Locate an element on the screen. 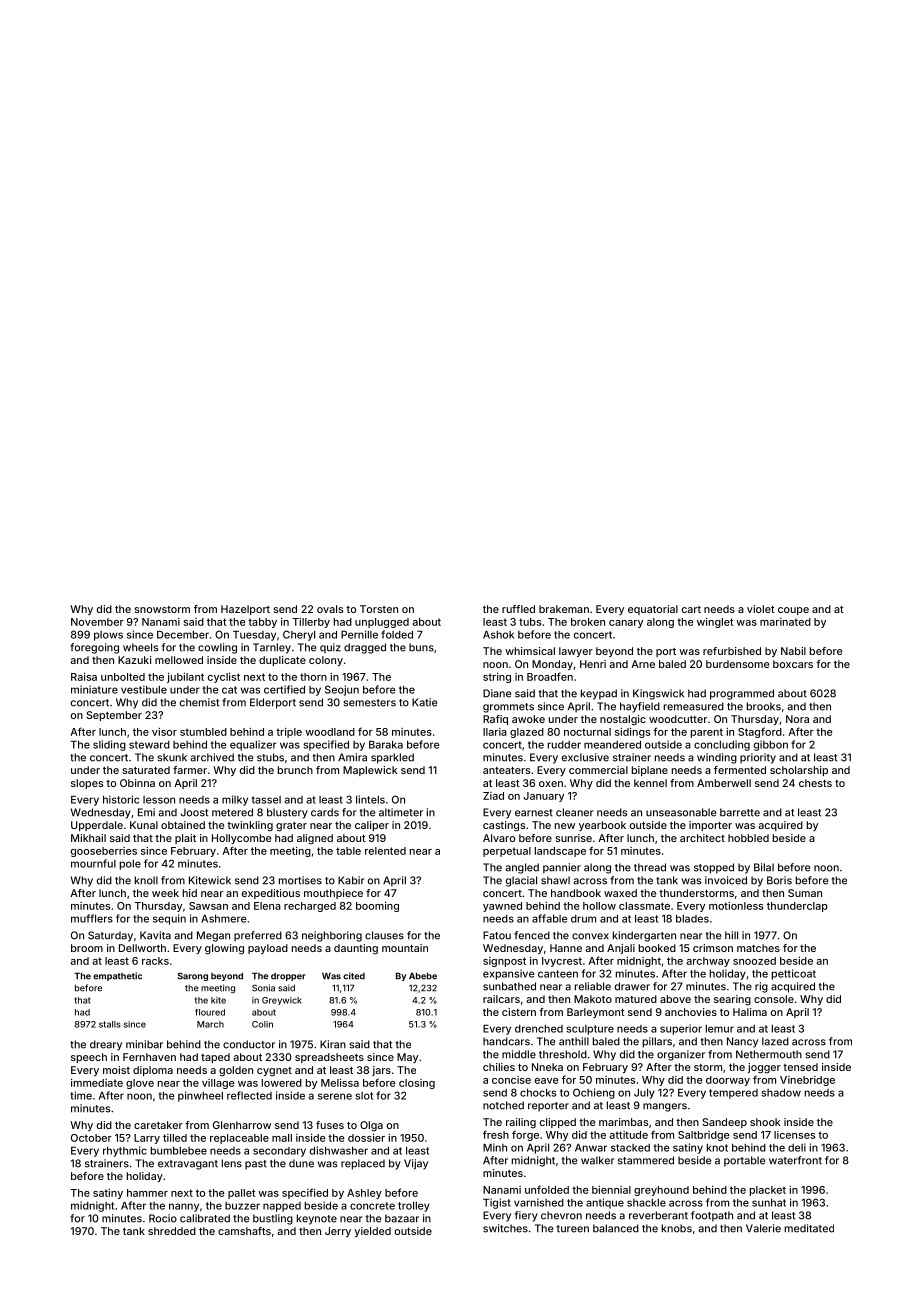 The width and height of the screenshot is (924, 1314). March is located at coordinates (210, 1024).
